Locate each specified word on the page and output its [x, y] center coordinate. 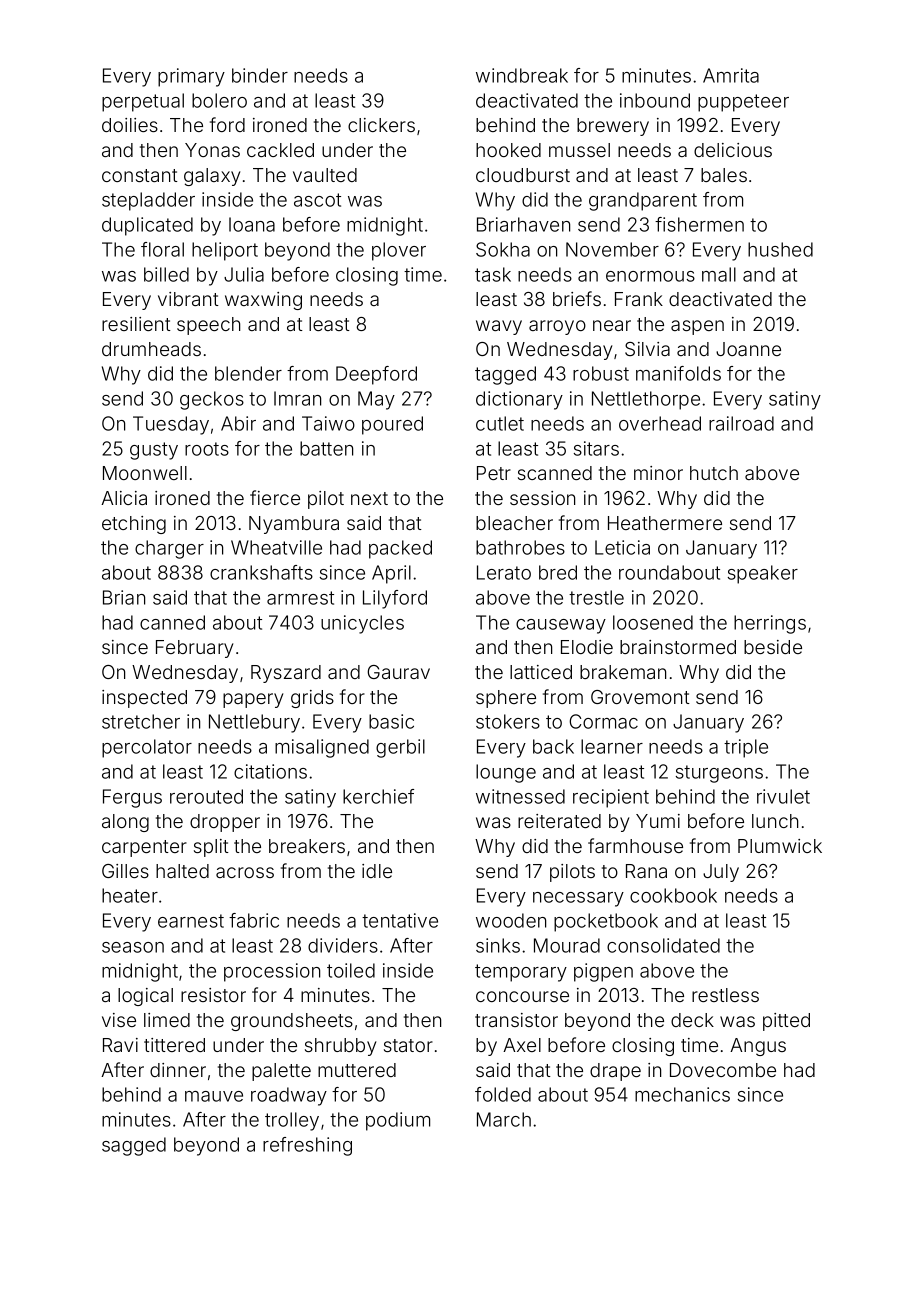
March [504, 1119]
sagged [134, 1146]
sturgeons [719, 774]
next [369, 498]
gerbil [400, 748]
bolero [219, 100]
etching [134, 525]
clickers [381, 125]
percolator [147, 748]
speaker [763, 574]
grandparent [643, 201]
